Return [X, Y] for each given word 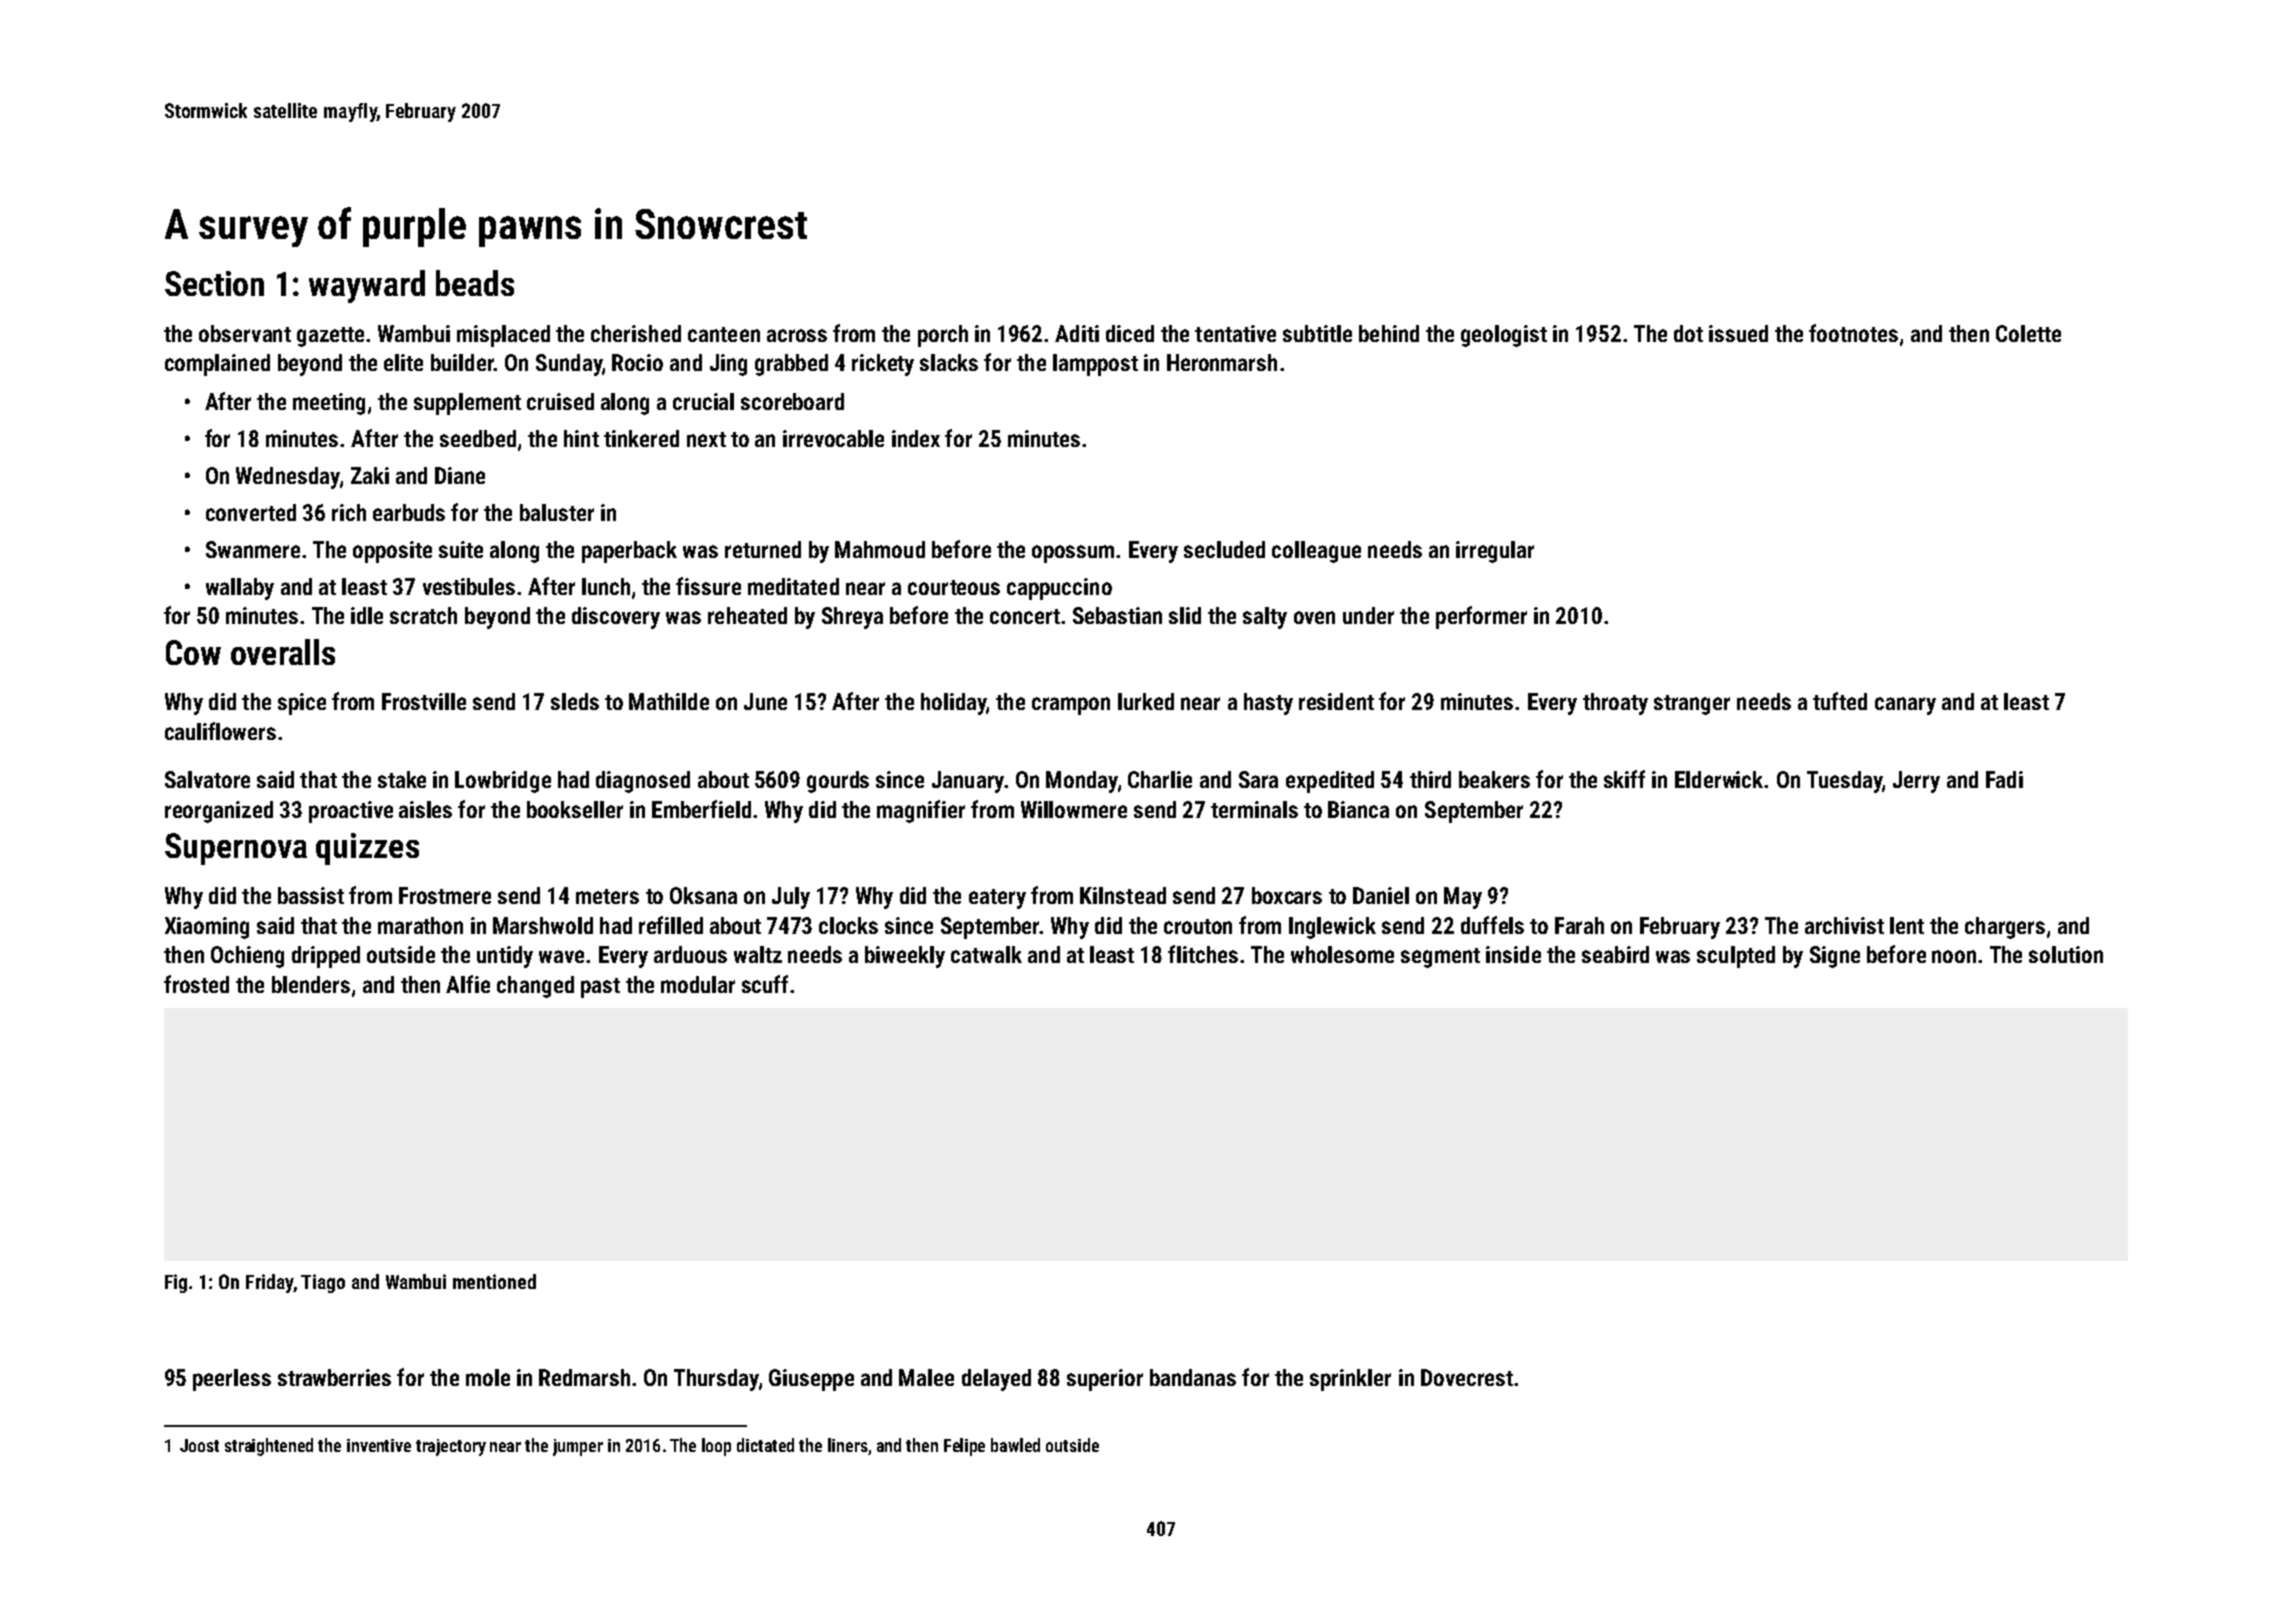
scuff [765, 984]
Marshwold [543, 925]
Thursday [716, 1380]
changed [535, 987]
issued [1738, 333]
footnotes [1853, 333]
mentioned [494, 1281]
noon [1954, 956]
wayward [367, 286]
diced [1130, 333]
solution [2066, 954]
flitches [1203, 954]
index [916, 438]
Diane [460, 475]
